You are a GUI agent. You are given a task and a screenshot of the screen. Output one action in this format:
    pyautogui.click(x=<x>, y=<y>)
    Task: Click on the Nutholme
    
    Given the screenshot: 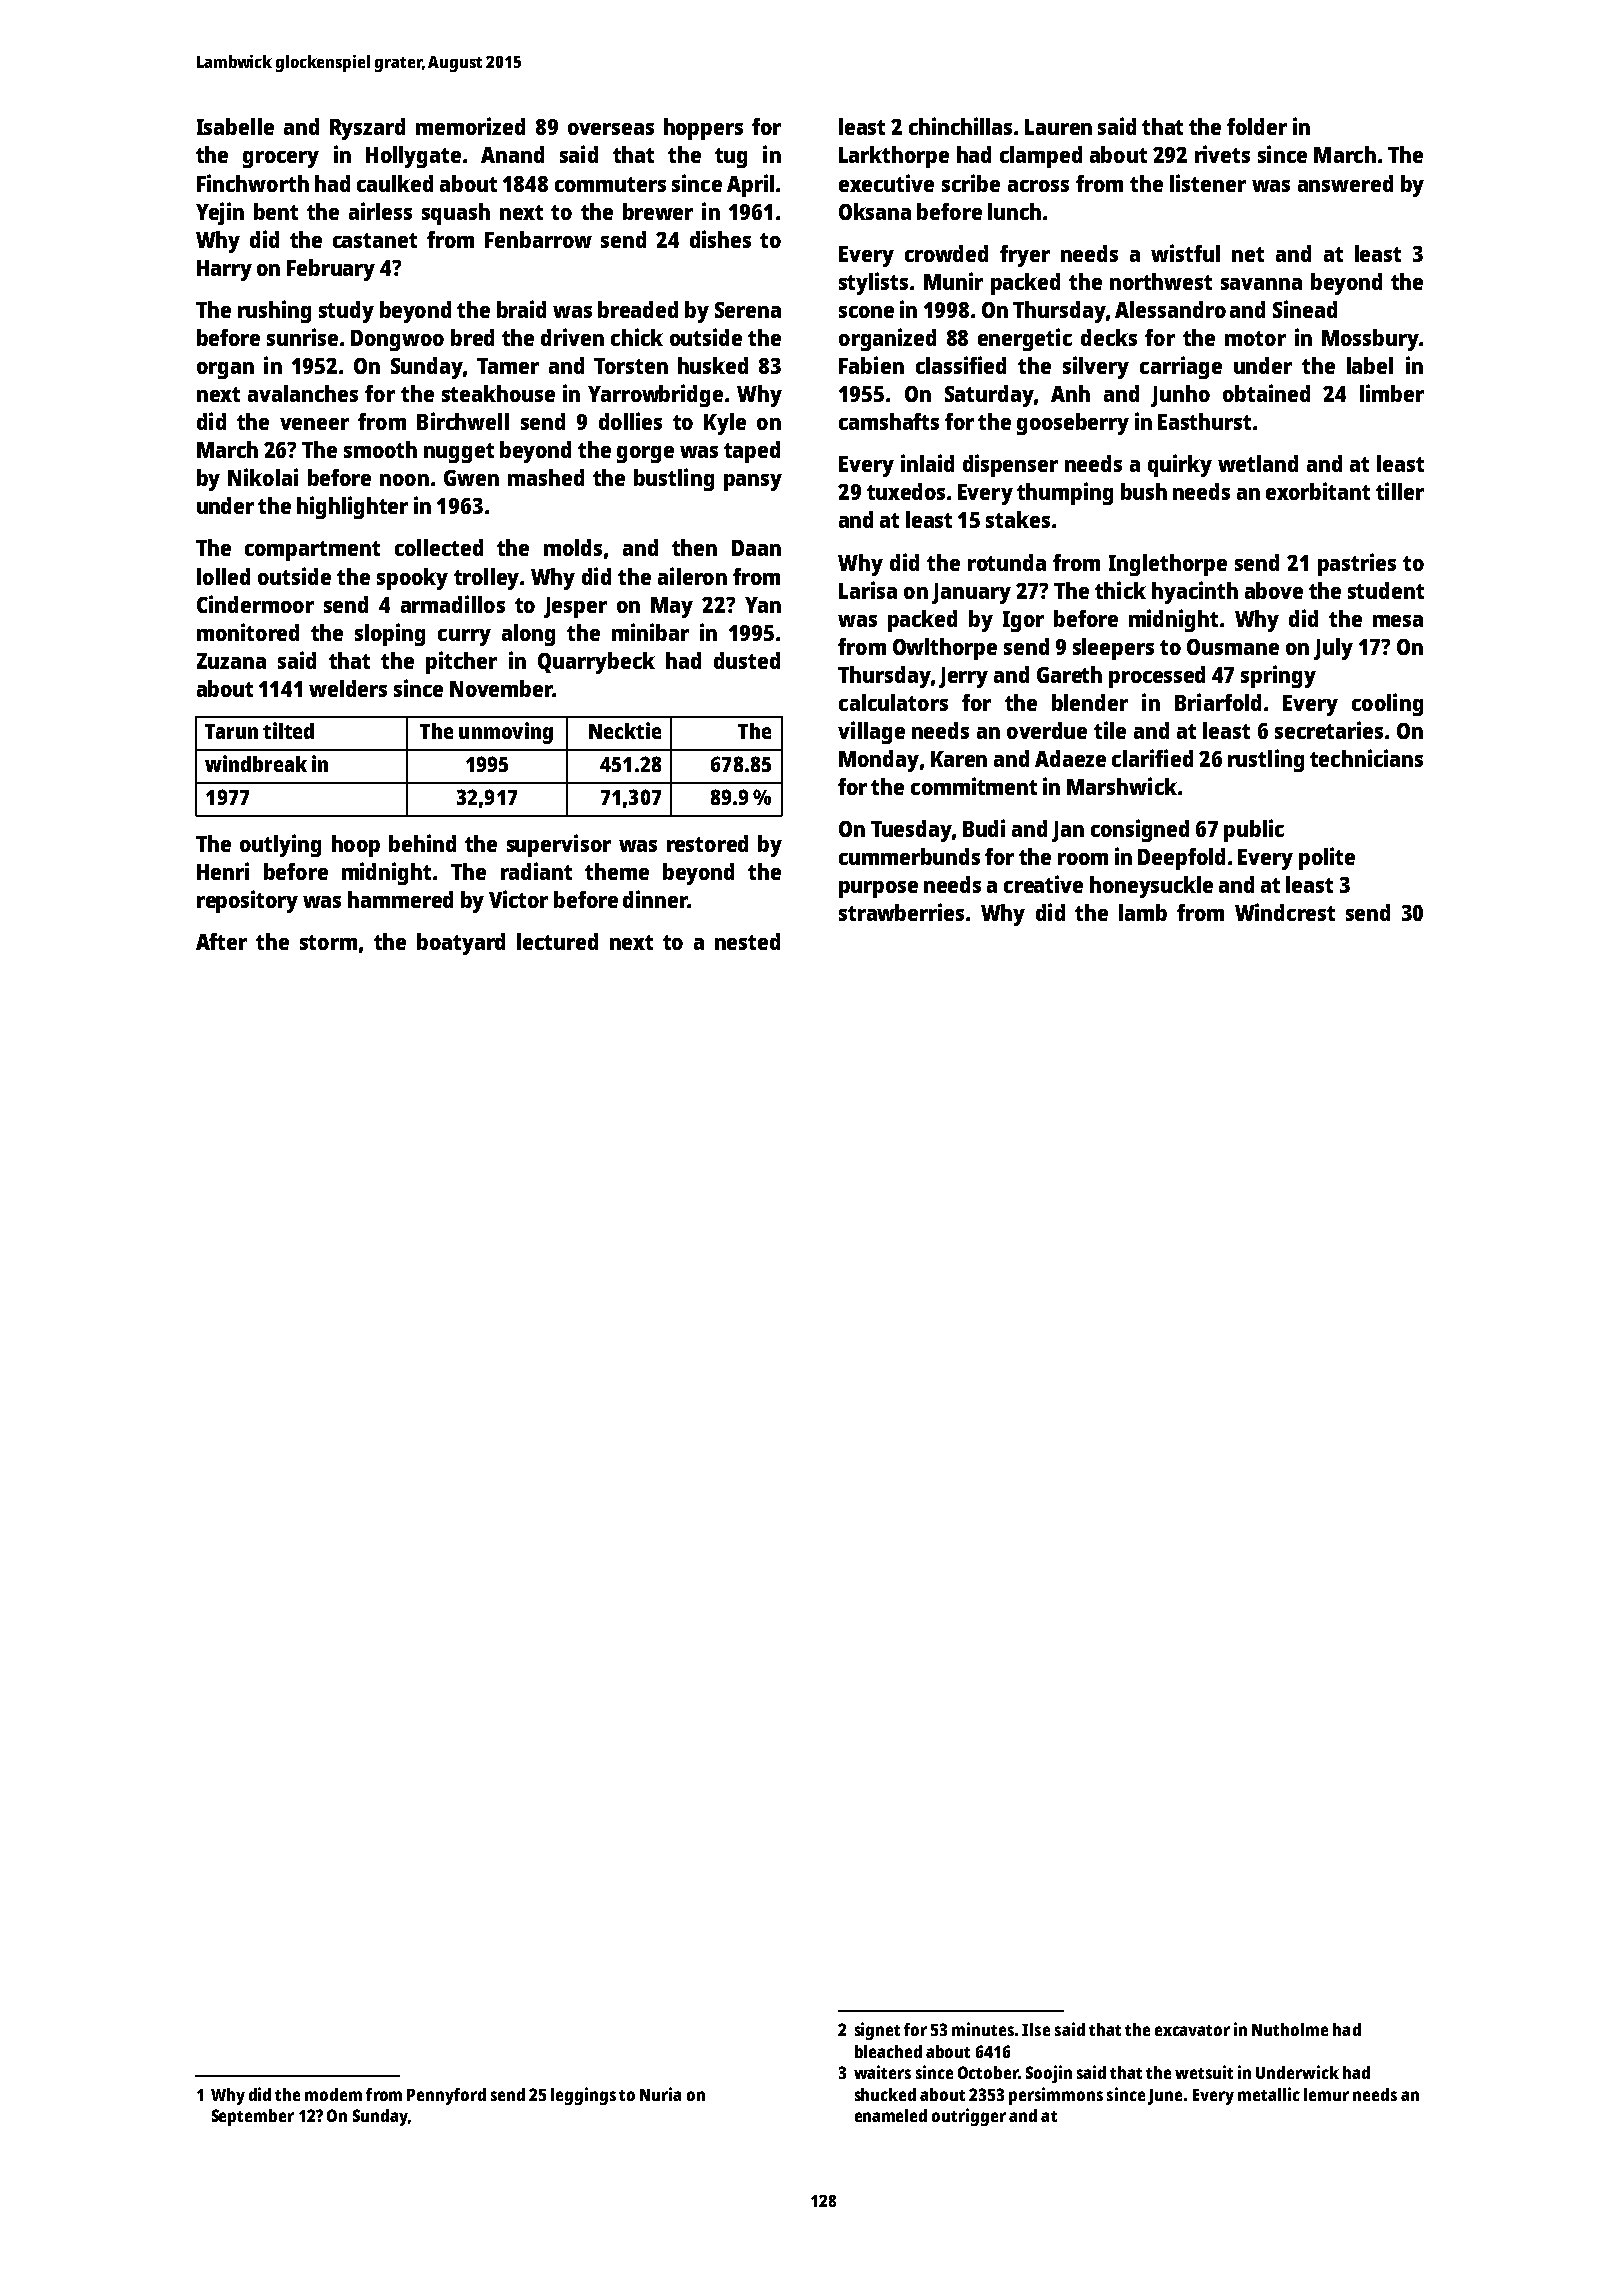 What is the action you would take?
    pyautogui.click(x=1290, y=2029)
